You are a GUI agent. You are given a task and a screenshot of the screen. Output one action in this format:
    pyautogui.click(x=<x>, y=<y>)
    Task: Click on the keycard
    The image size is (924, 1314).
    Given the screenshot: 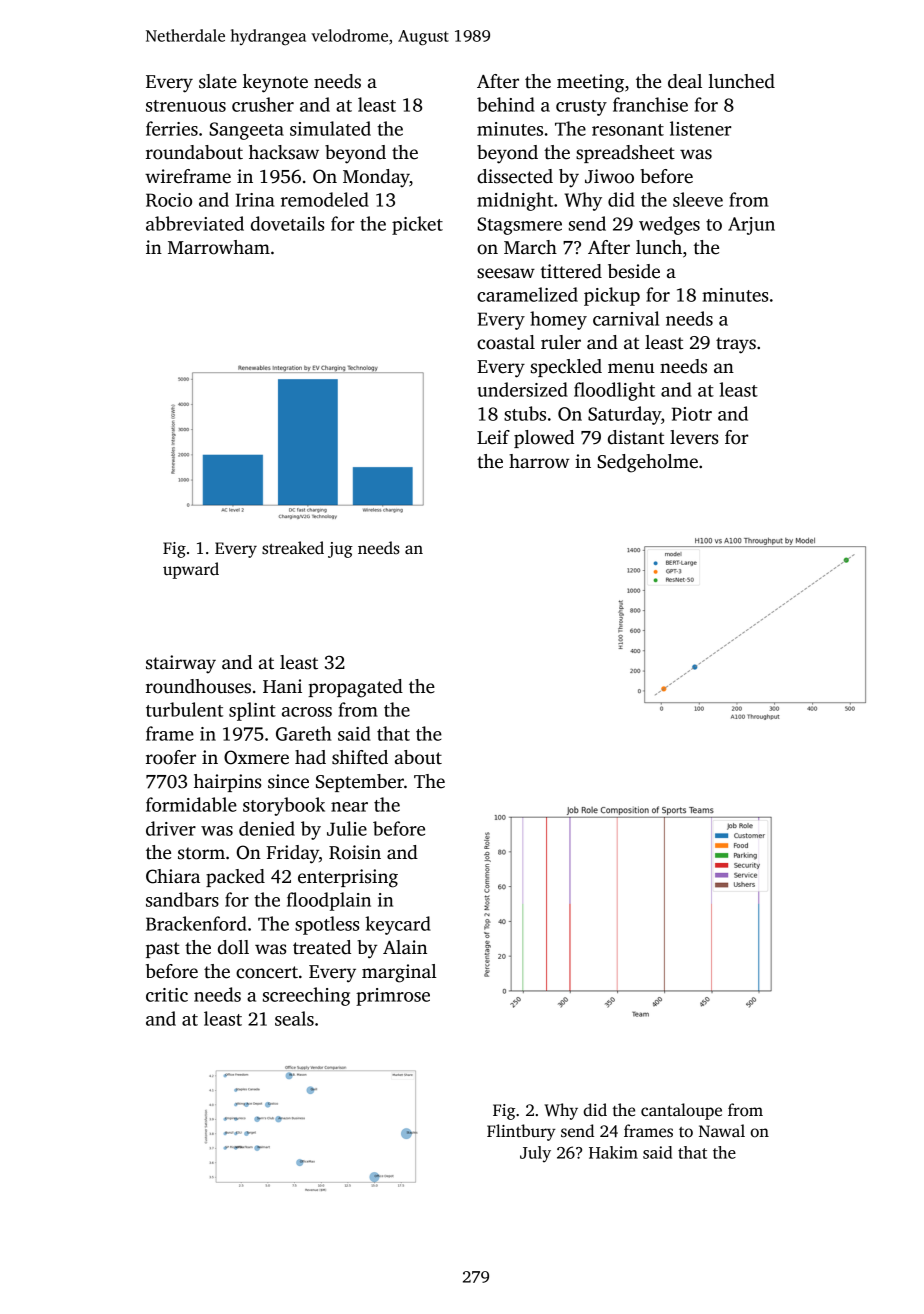 What is the action you would take?
    pyautogui.click(x=398, y=925)
